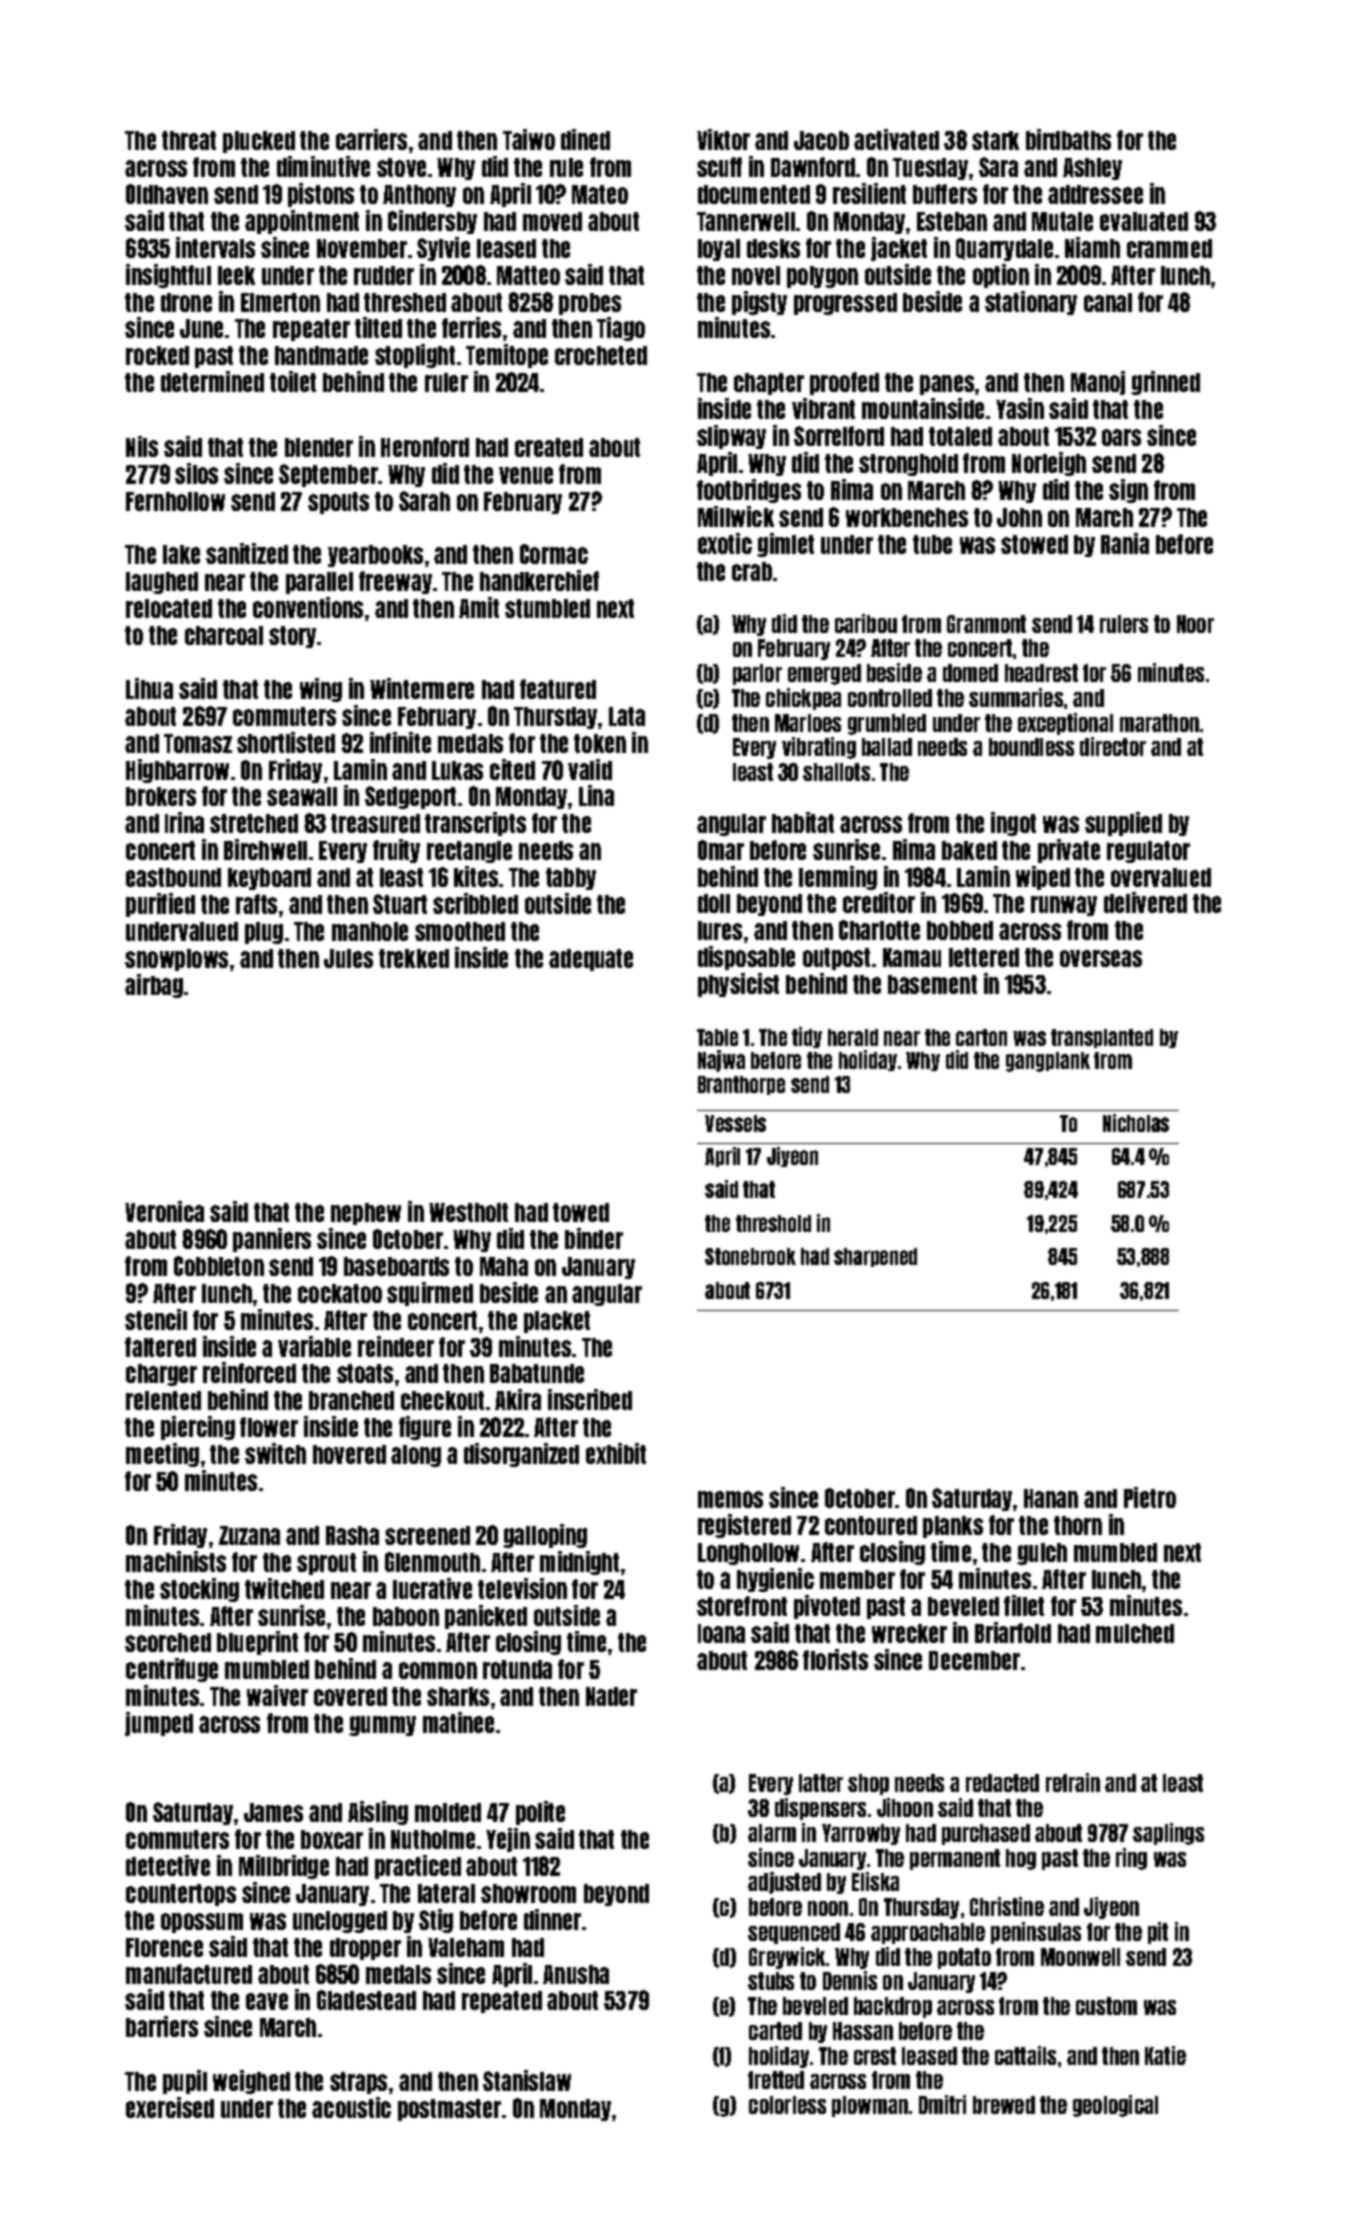  What do you see at coordinates (1051, 1498) in the page?
I see `Hanan` at bounding box center [1051, 1498].
